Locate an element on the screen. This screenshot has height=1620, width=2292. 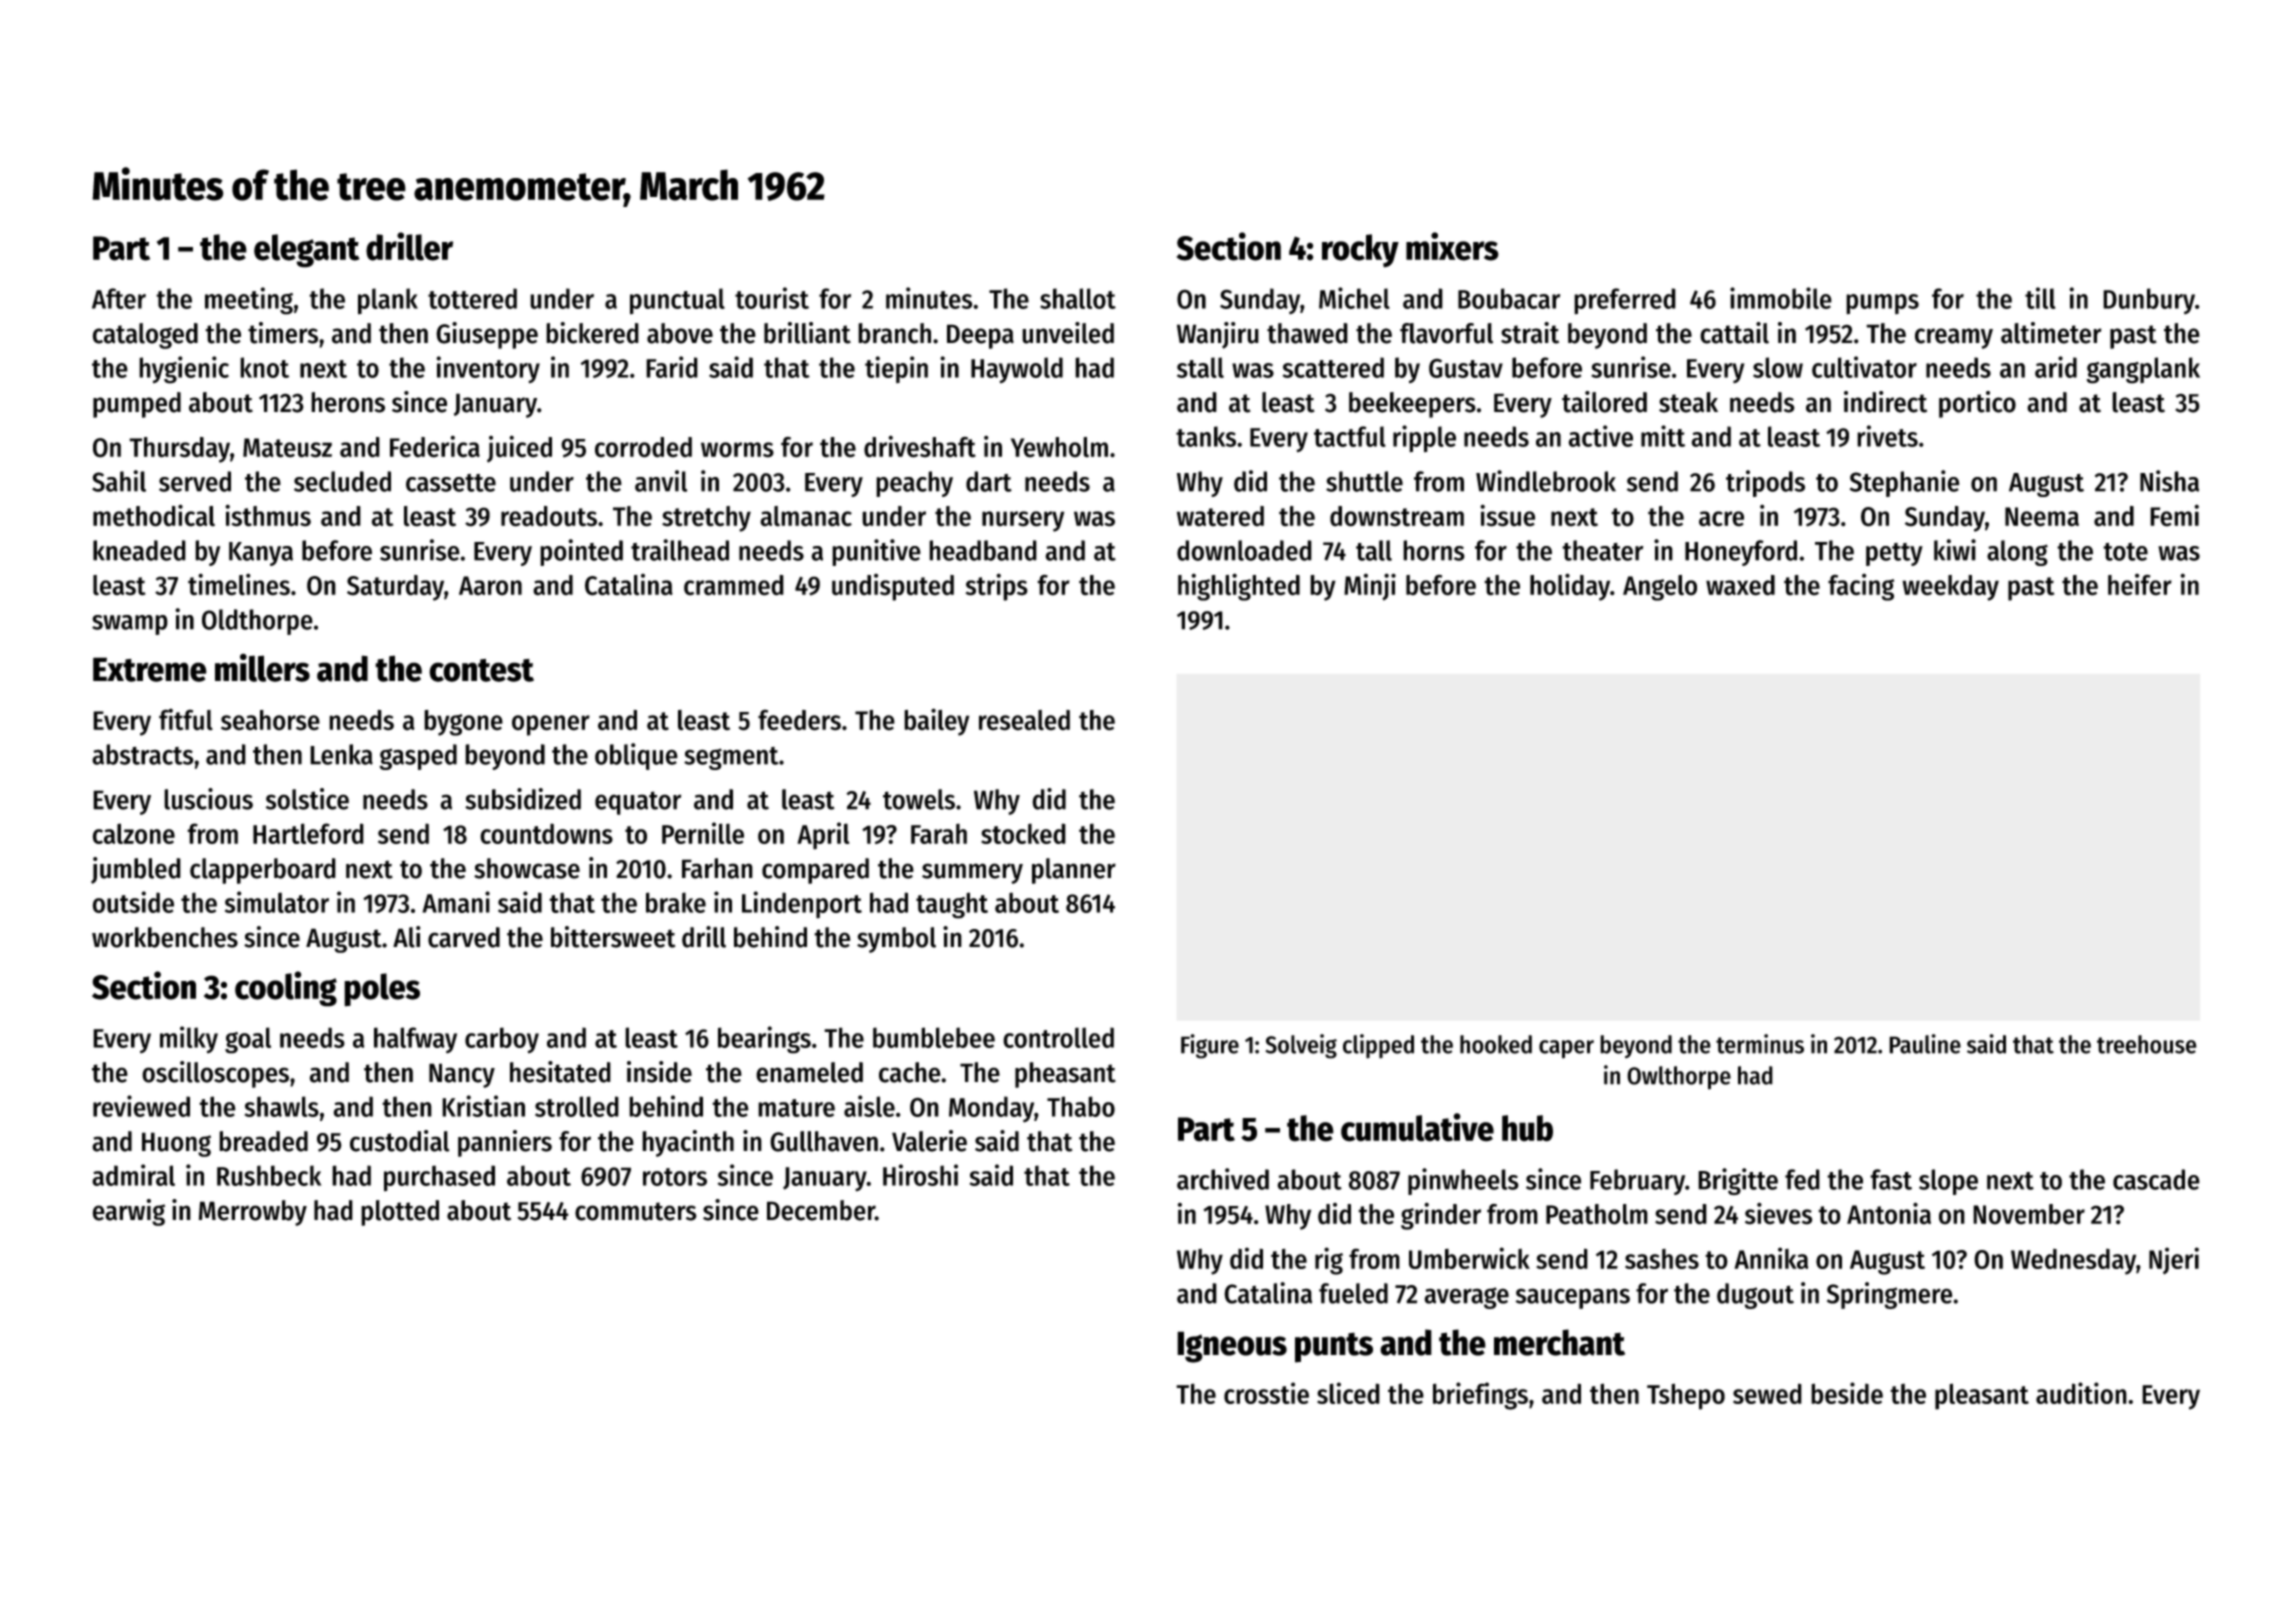
kneaded is located at coordinates (139, 550).
